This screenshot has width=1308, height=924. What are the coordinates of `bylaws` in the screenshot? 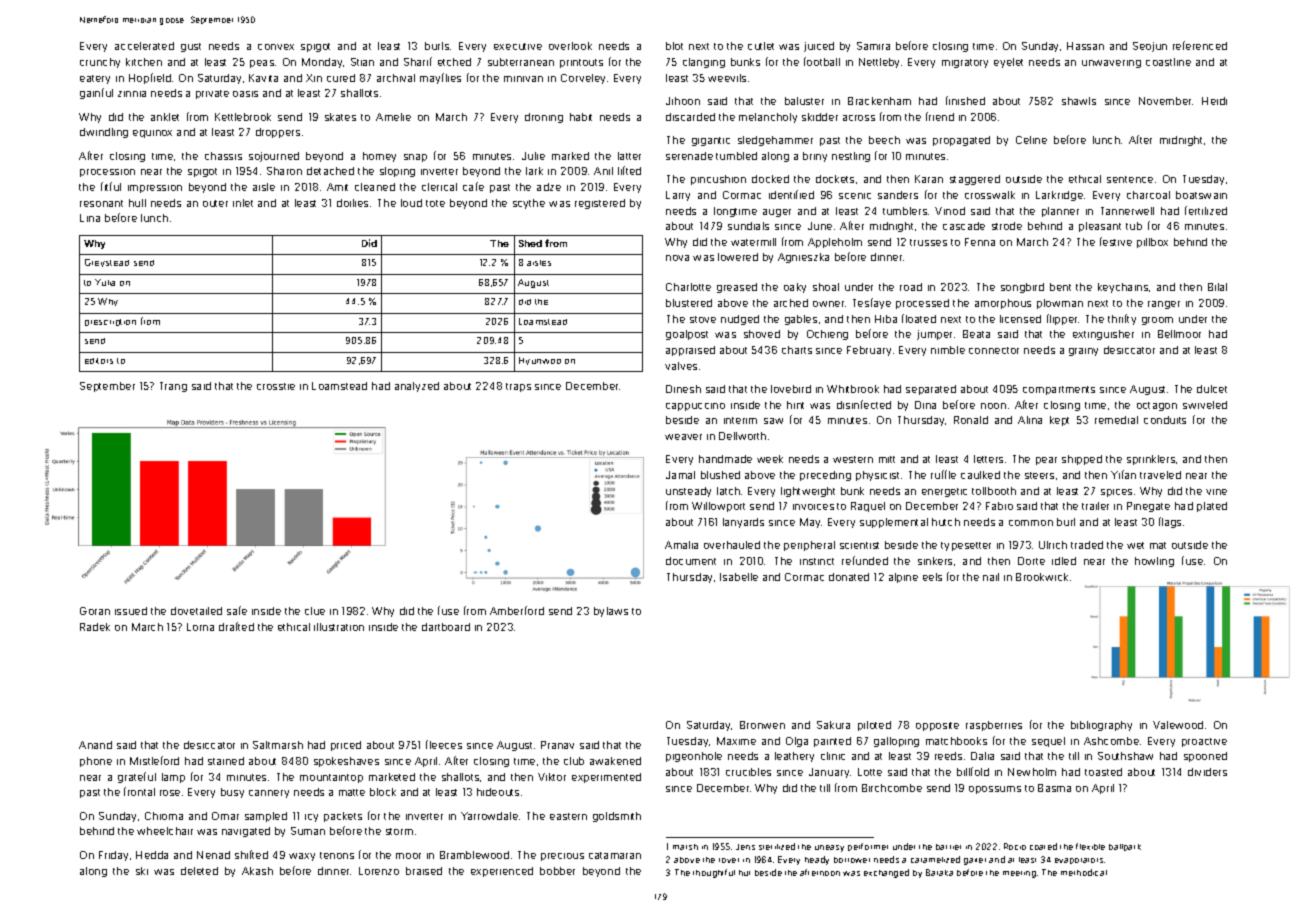 It's located at (611, 612).
